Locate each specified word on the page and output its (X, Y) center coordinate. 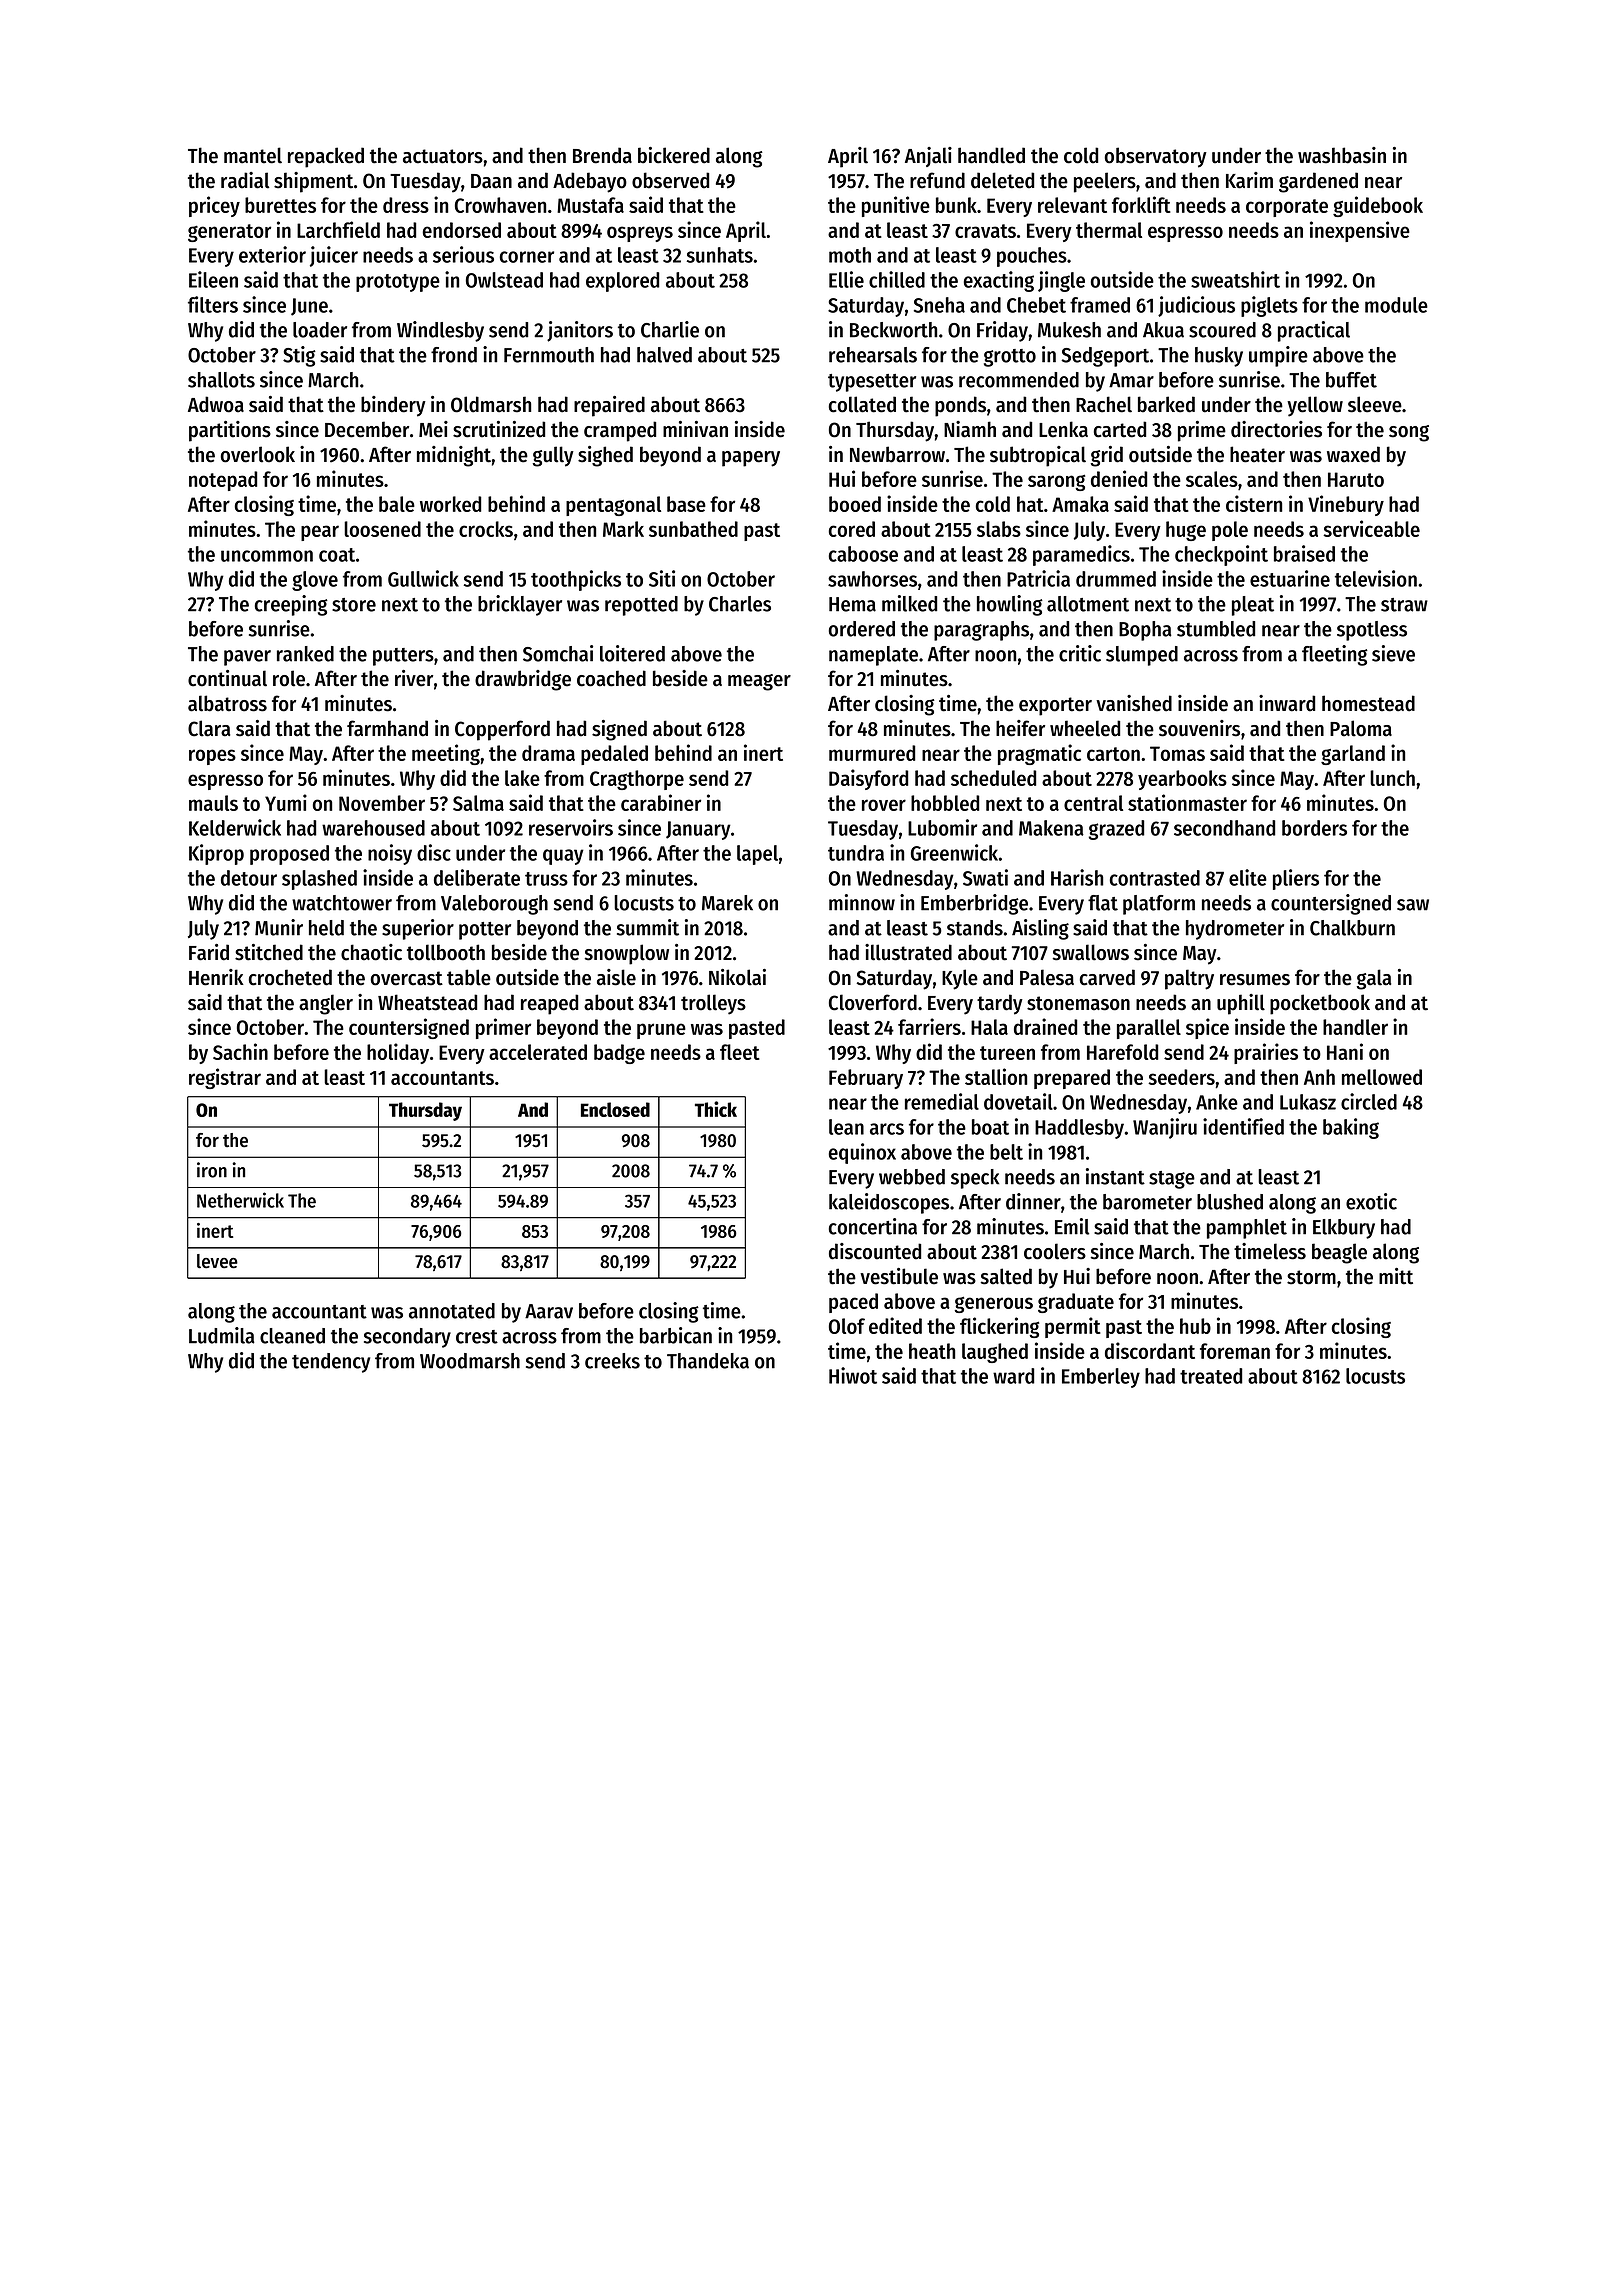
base (686, 504)
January (698, 830)
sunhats (720, 255)
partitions (230, 431)
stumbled (1216, 629)
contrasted (1155, 878)
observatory (1156, 157)
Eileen (213, 279)
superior (418, 929)
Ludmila (222, 1335)
